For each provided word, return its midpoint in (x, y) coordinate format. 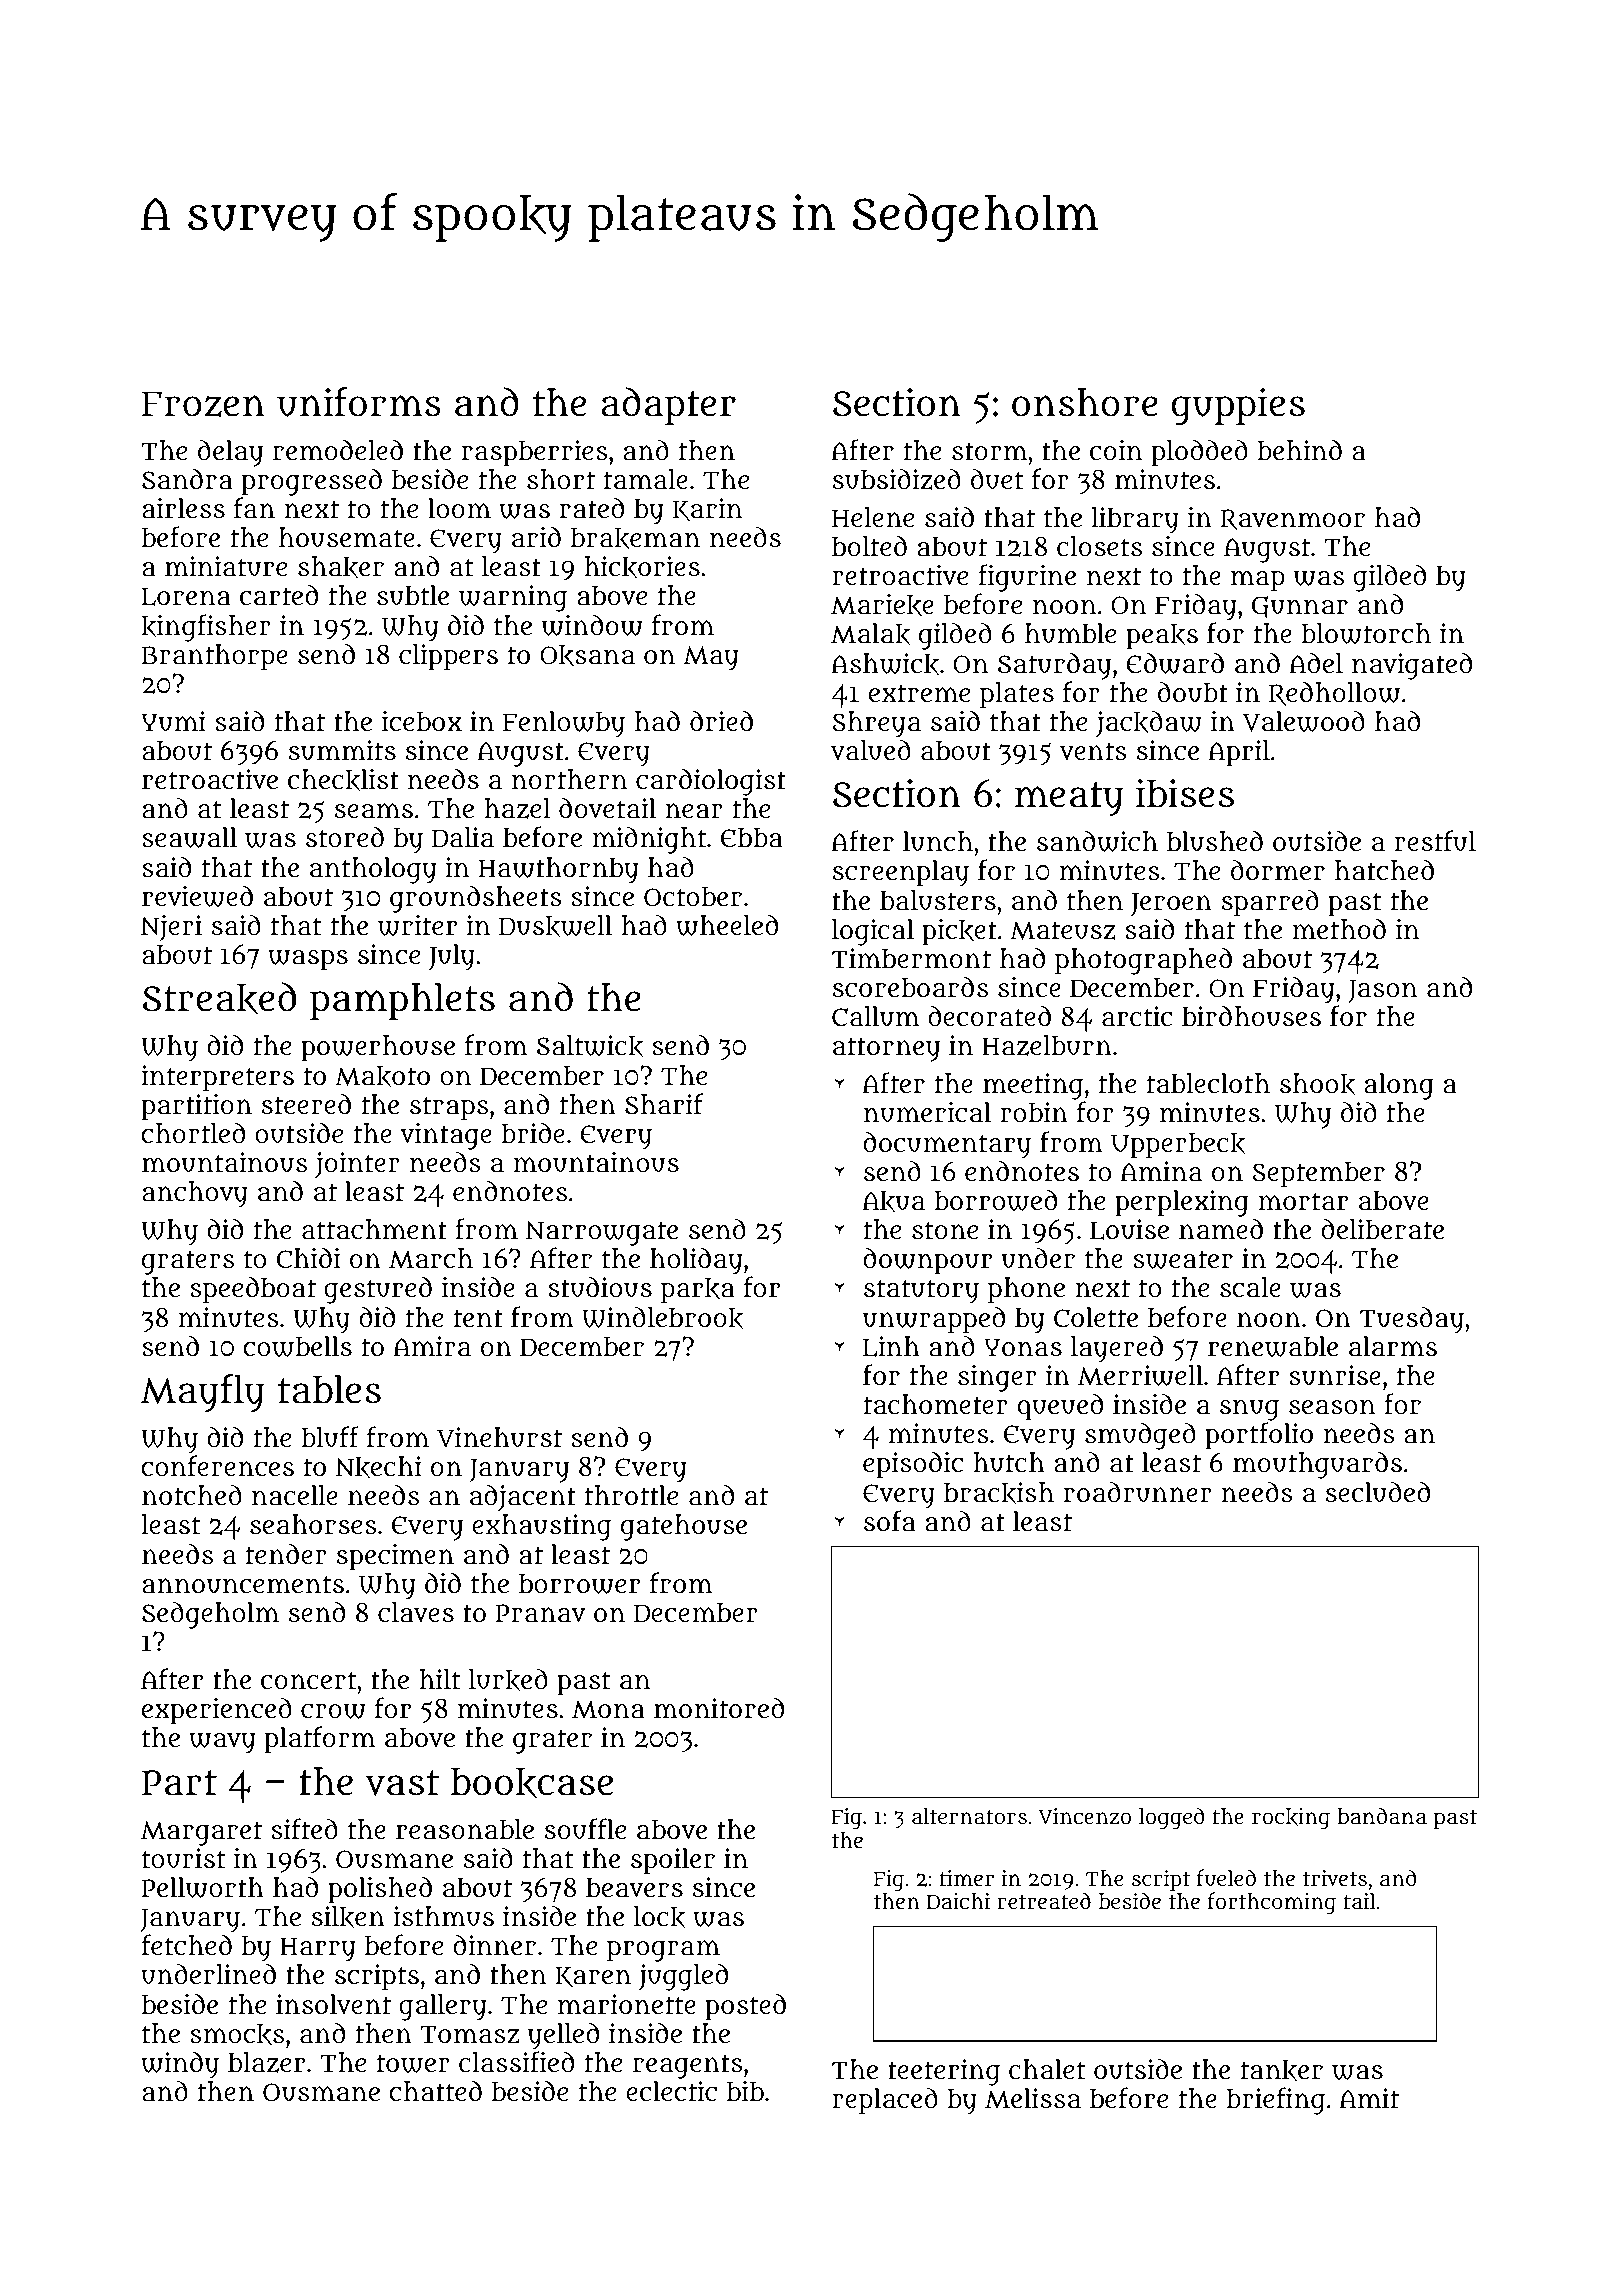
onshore (1085, 402)
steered (306, 1104)
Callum (875, 1016)
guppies (1238, 407)
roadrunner (1138, 1492)
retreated (1044, 1900)
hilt (440, 1679)
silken (348, 1917)
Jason (1382, 991)
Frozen (203, 404)
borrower (579, 1583)
